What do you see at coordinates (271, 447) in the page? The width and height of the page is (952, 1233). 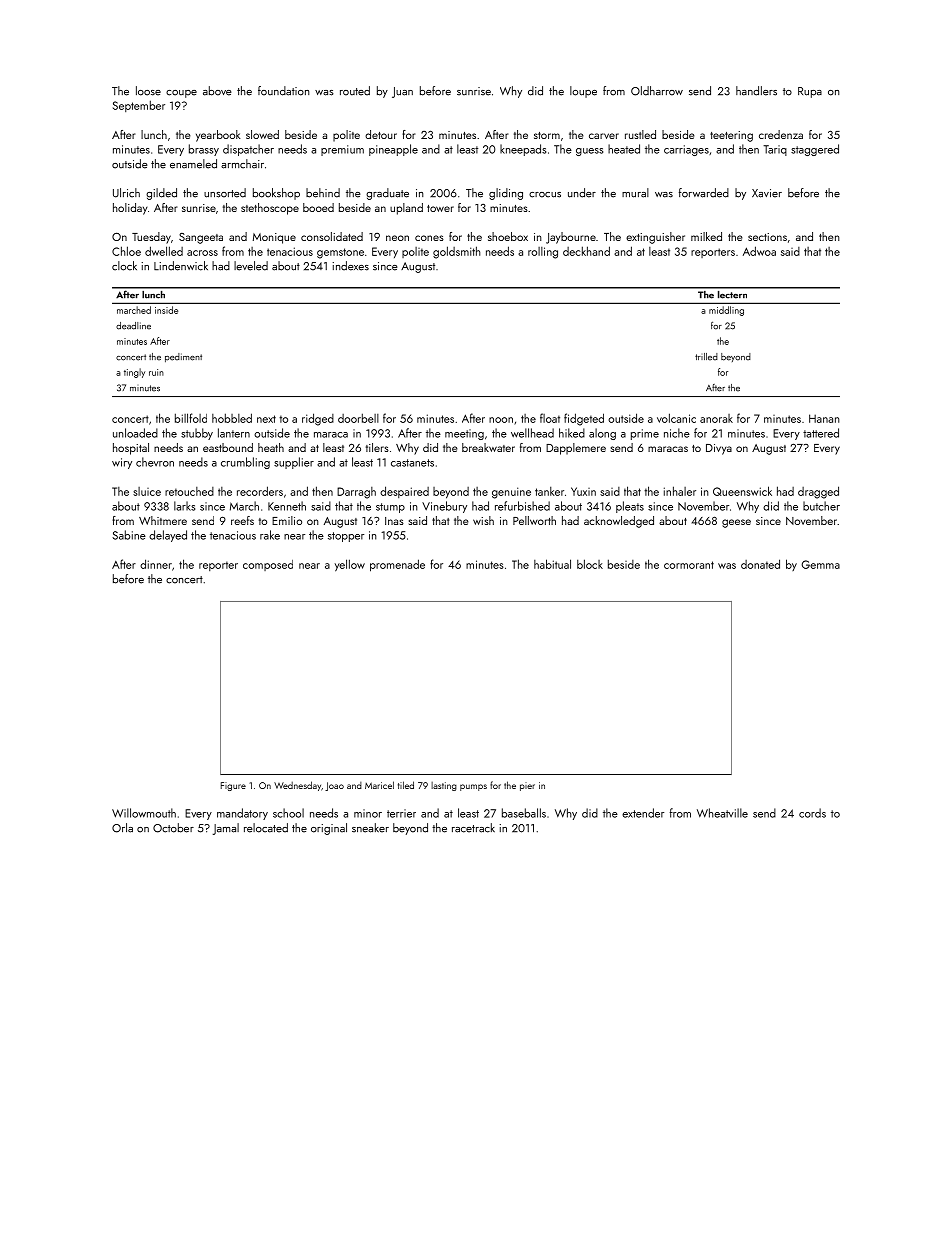 I see `heath` at bounding box center [271, 447].
